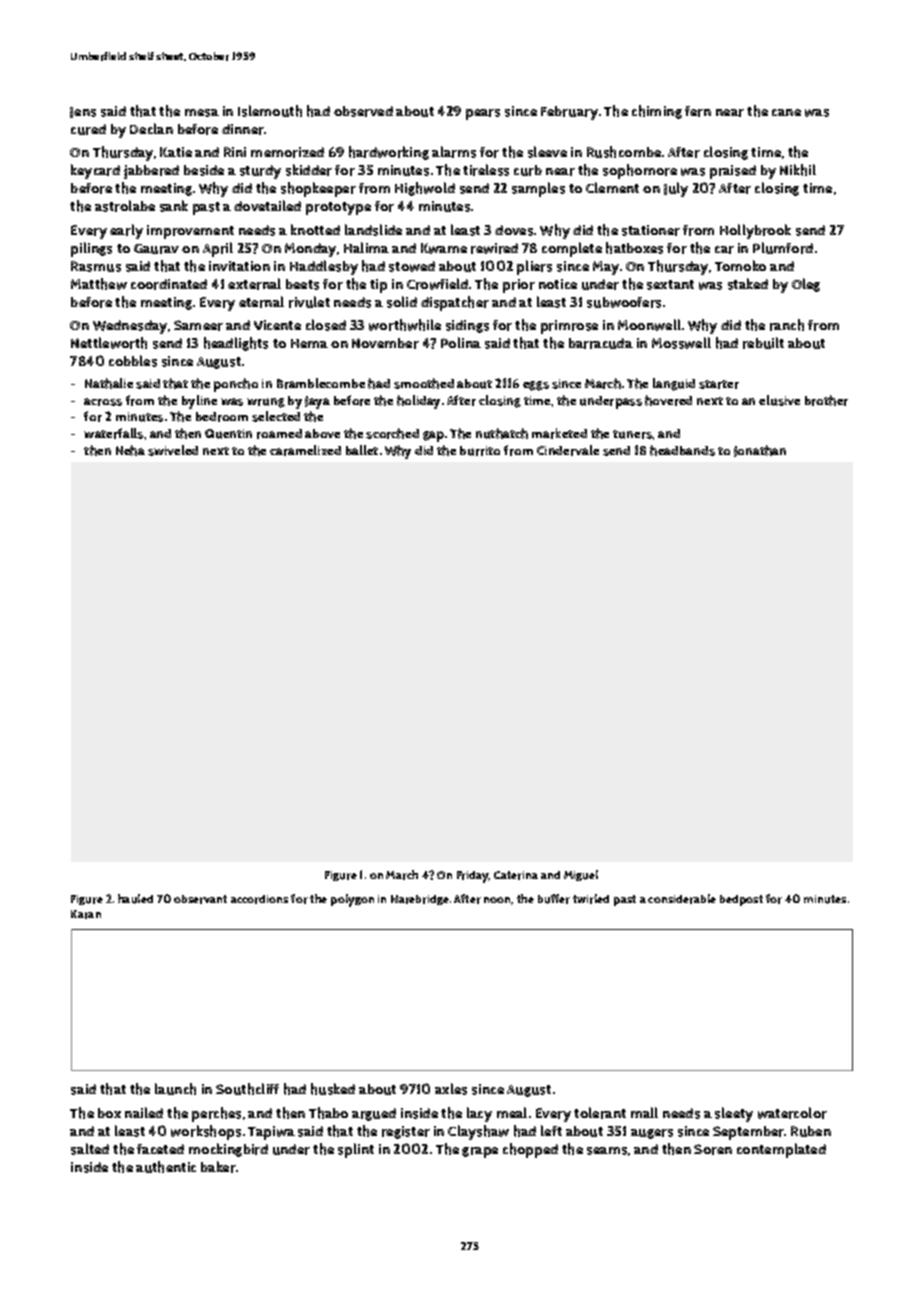  What do you see at coordinates (624, 152) in the screenshot?
I see `Rushcombe` at bounding box center [624, 152].
